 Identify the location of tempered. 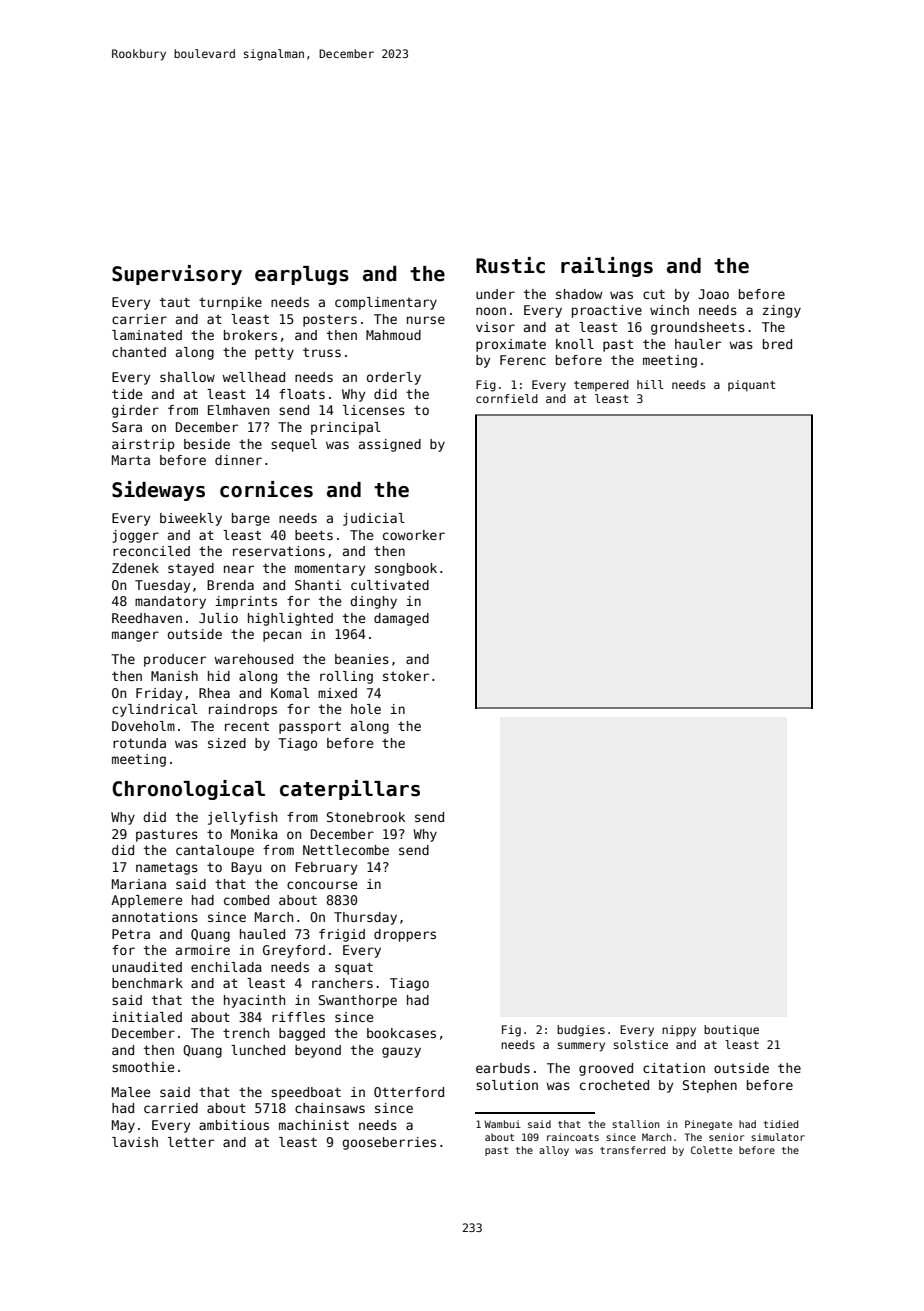
(601, 385).
